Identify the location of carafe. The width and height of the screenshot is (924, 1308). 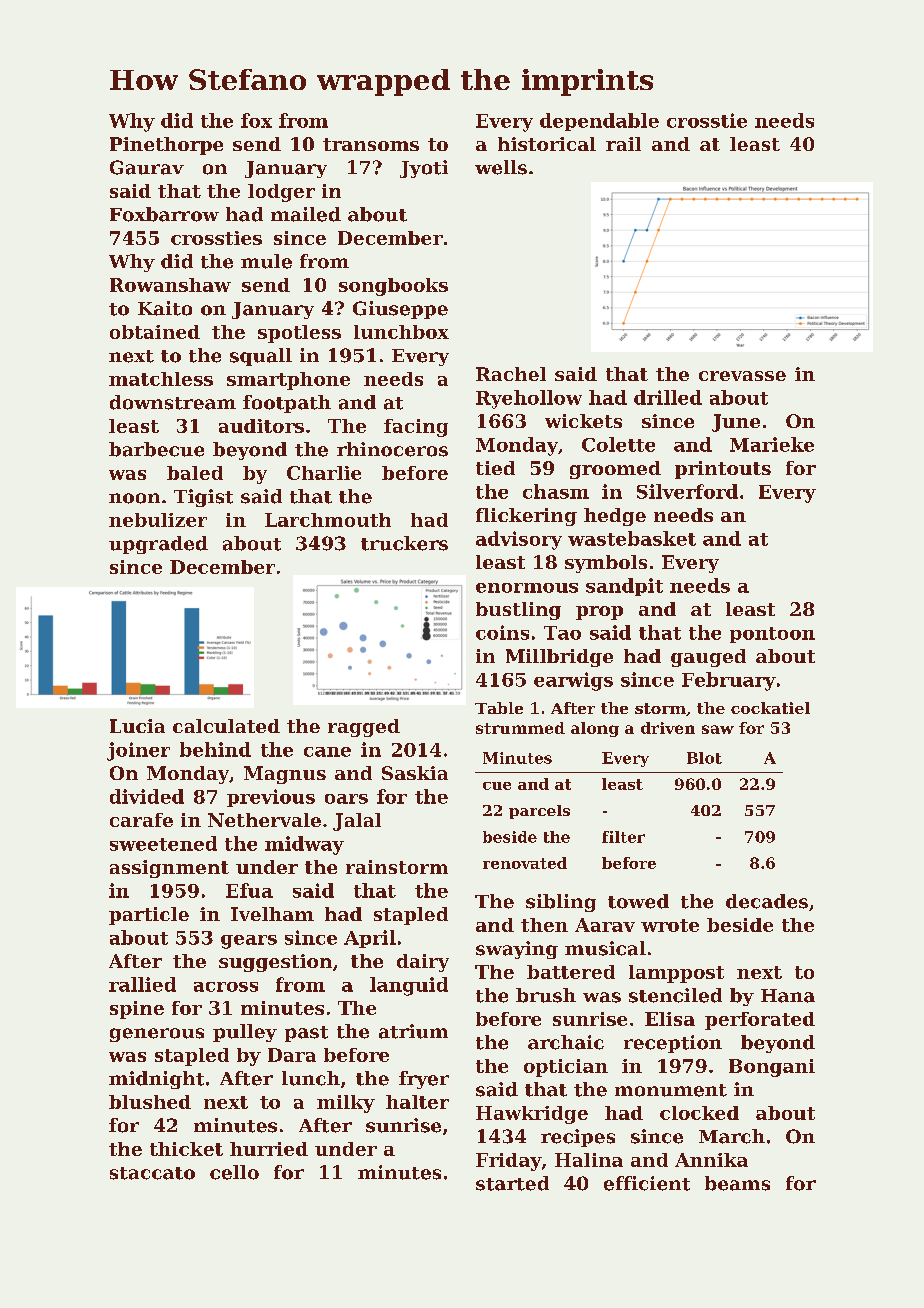
(141, 820).
